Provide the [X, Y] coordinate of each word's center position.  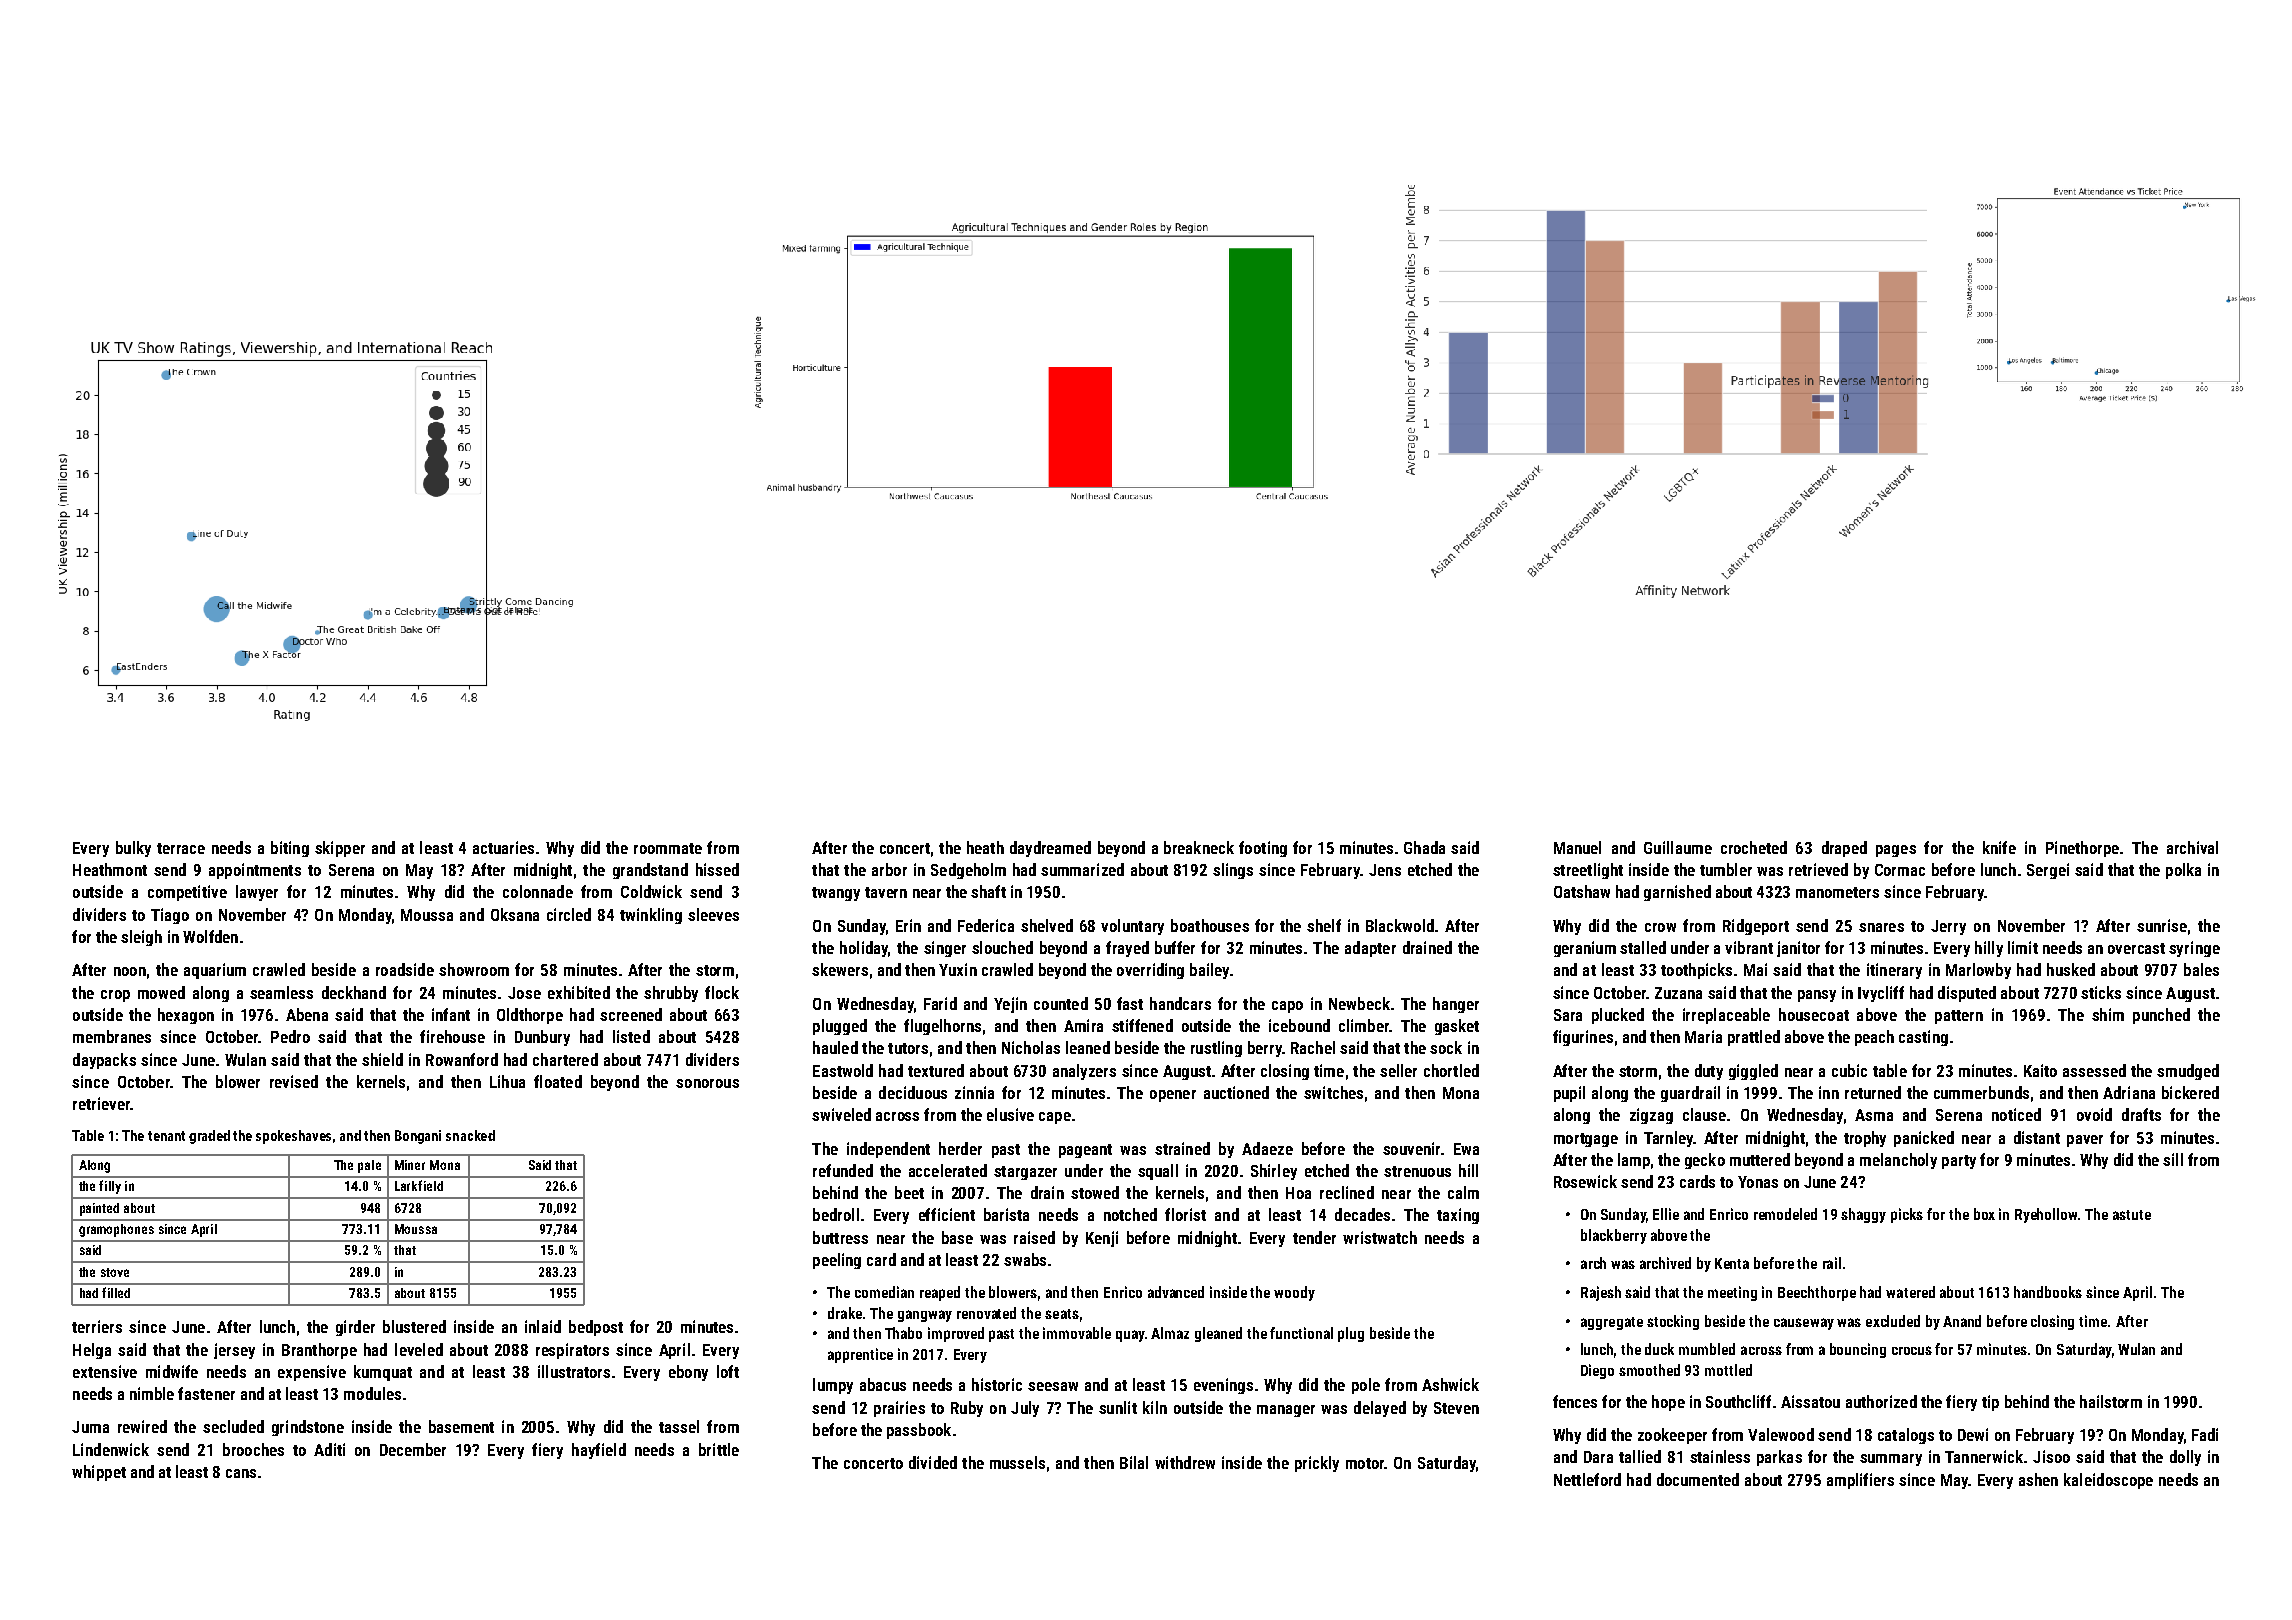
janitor [1798, 949]
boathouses [1210, 925]
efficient [947, 1214]
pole [1366, 1386]
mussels [1017, 1462]
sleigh [141, 938]
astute [2132, 1215]
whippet [99, 1473]
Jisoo [2051, 1456]
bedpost [596, 1328]
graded [209, 1137]
